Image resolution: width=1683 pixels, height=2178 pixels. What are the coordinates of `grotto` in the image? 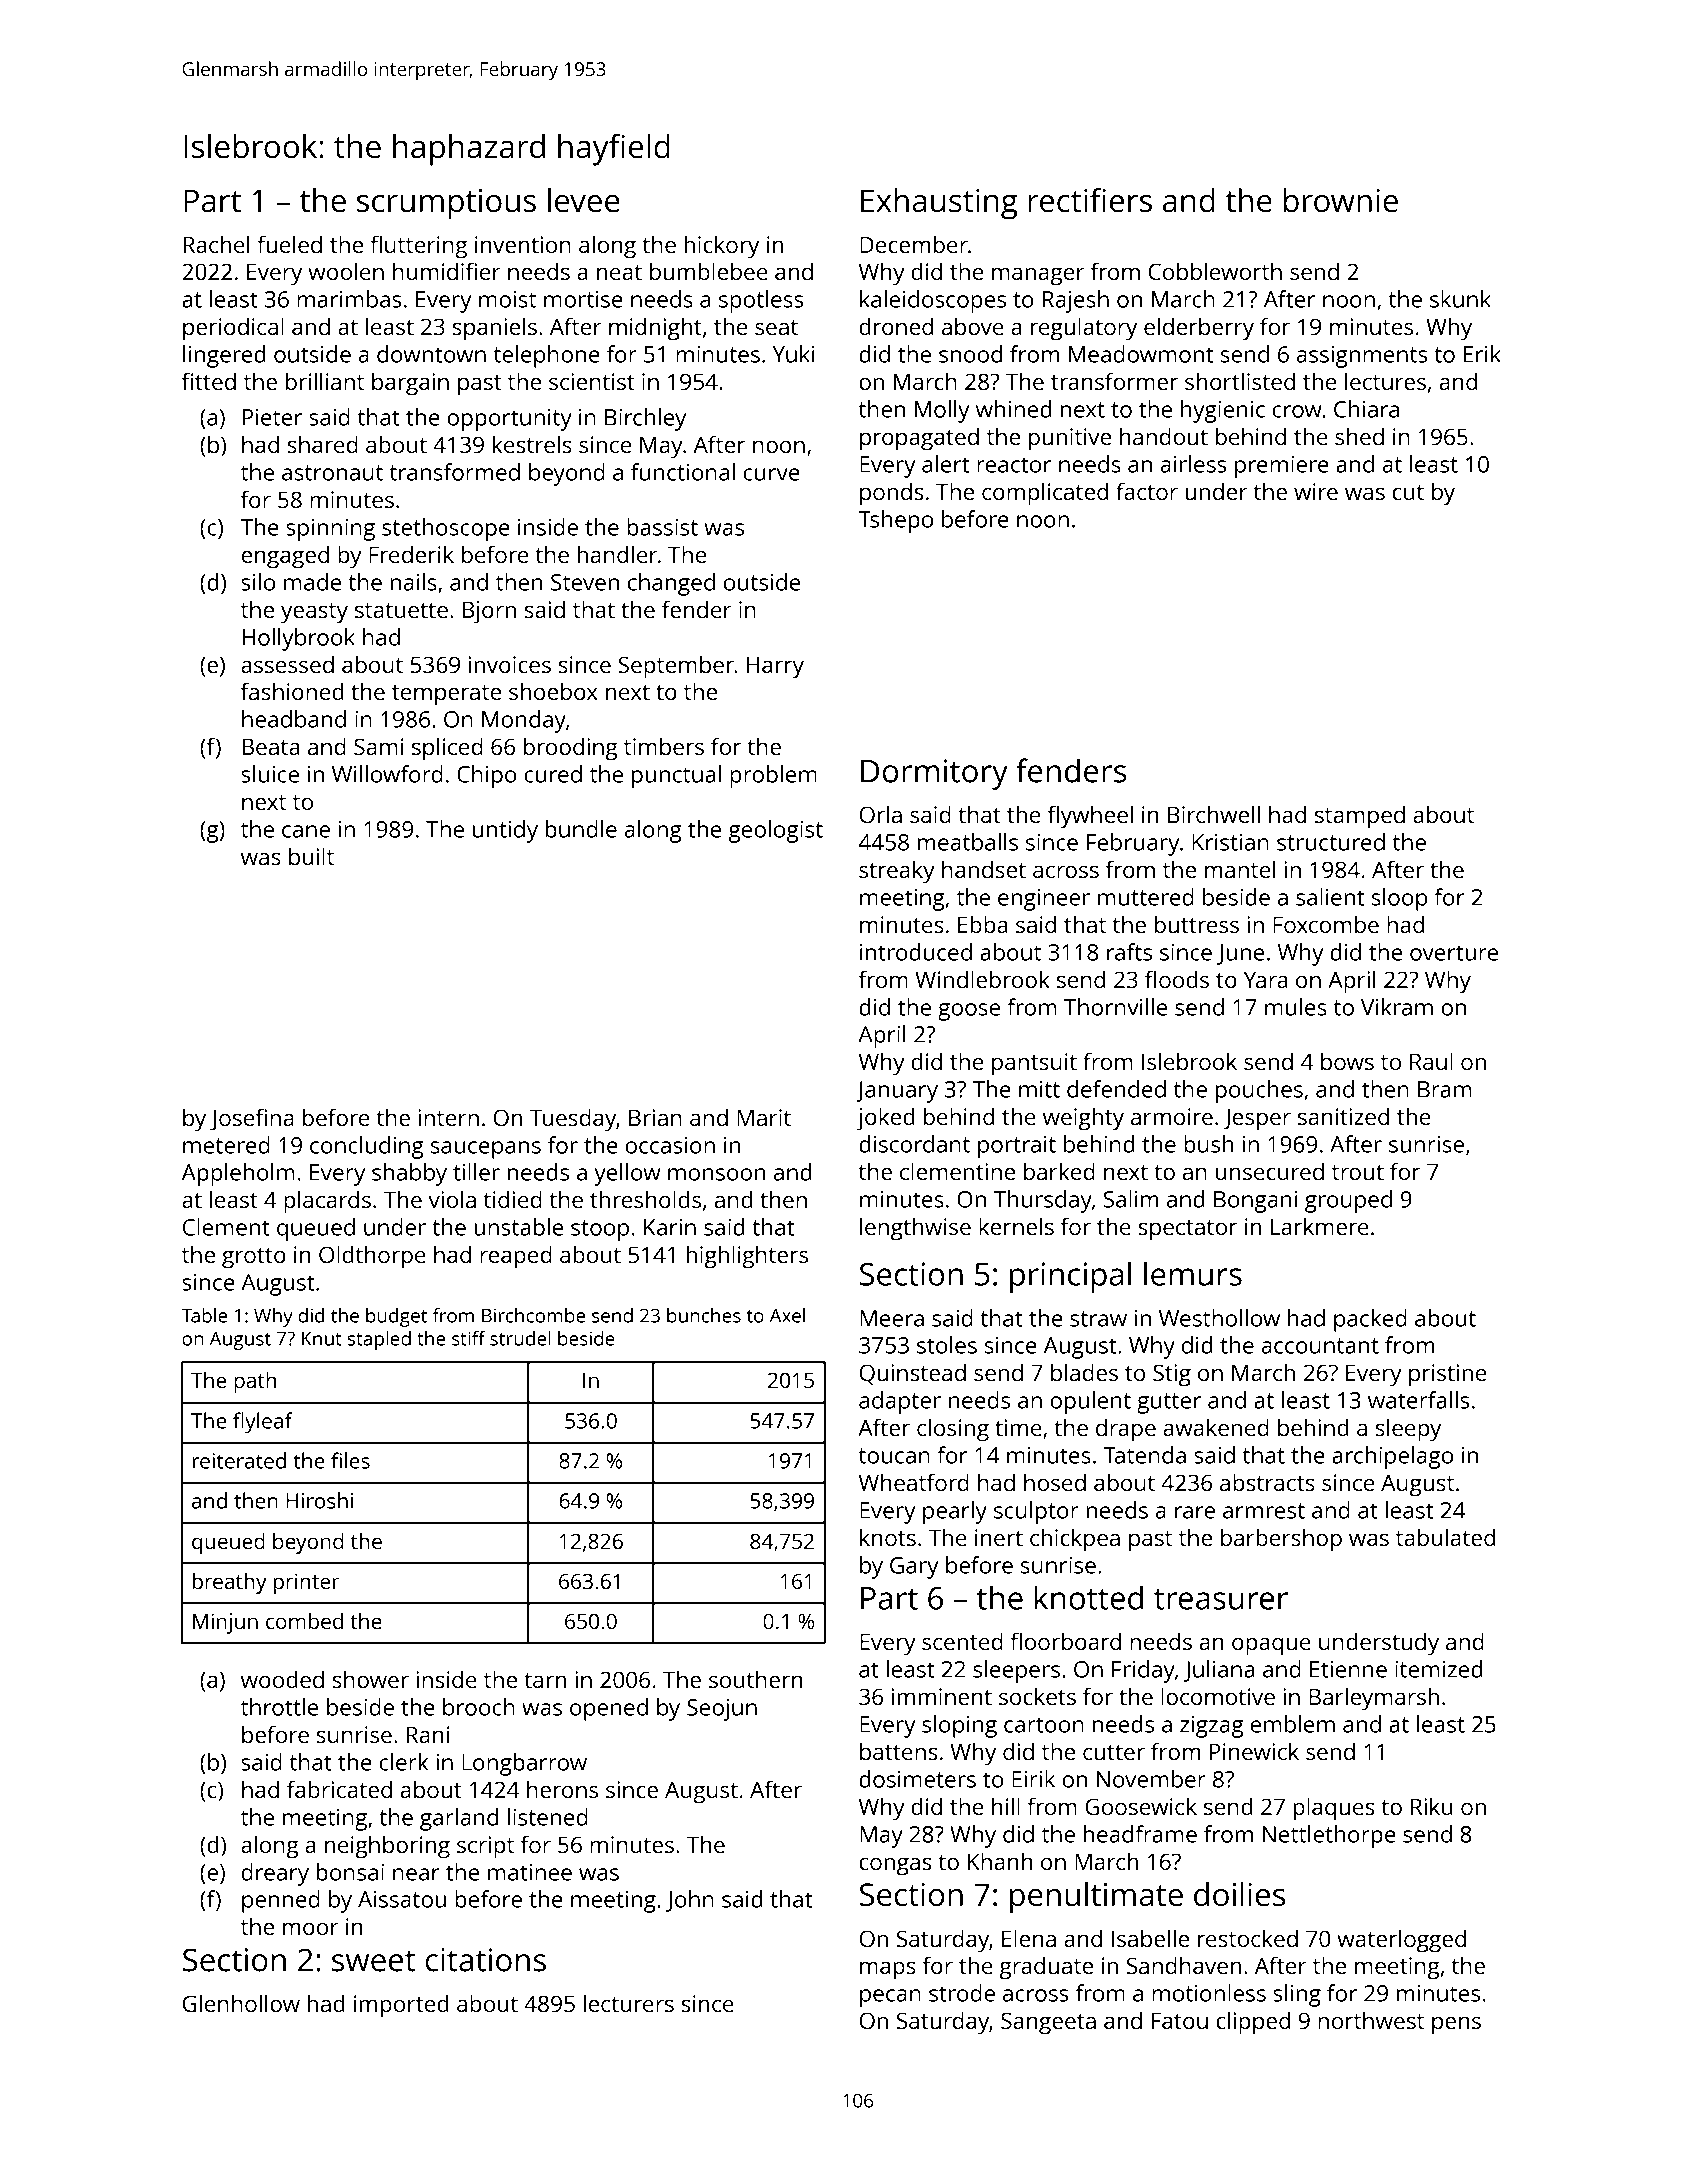 It's located at (254, 1258).
